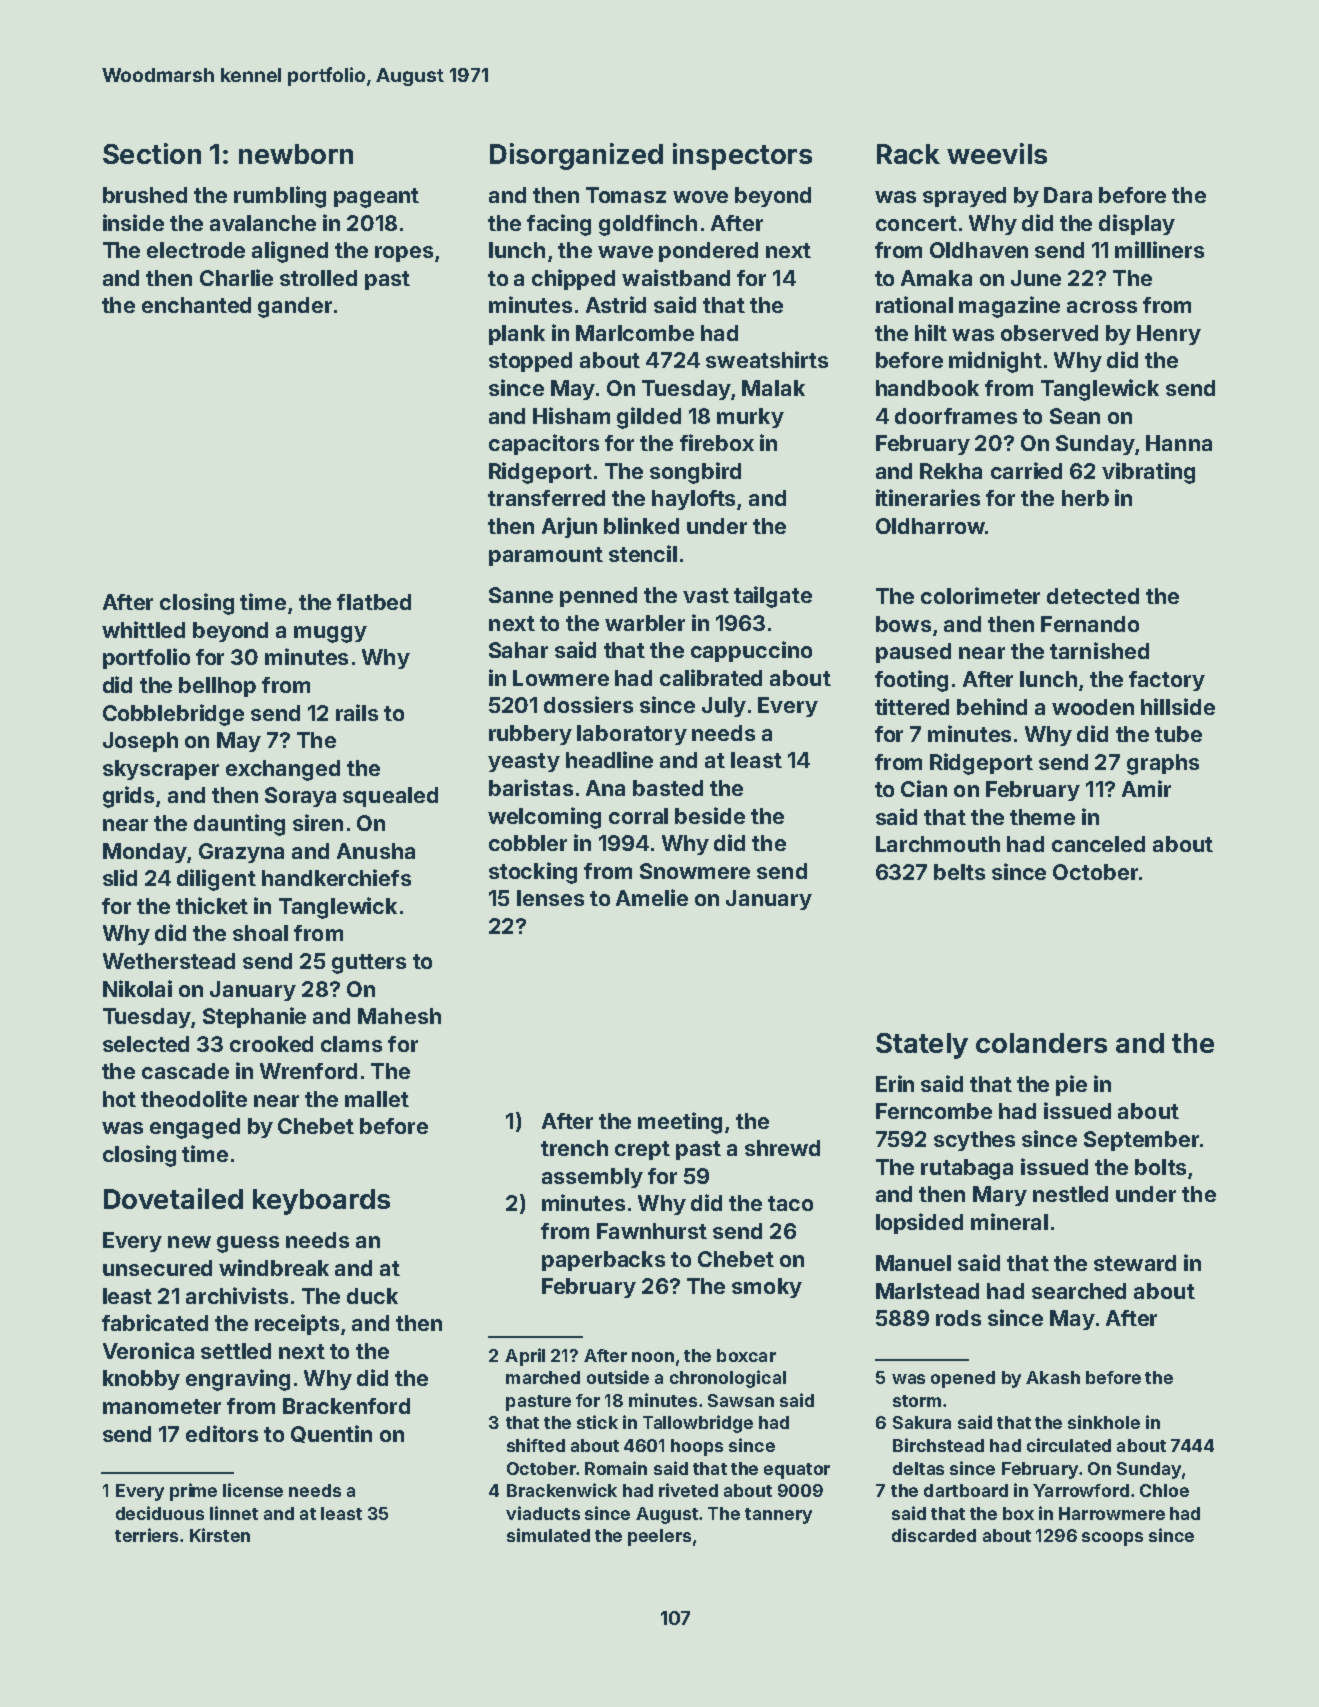  I want to click on hot, so click(119, 1099).
